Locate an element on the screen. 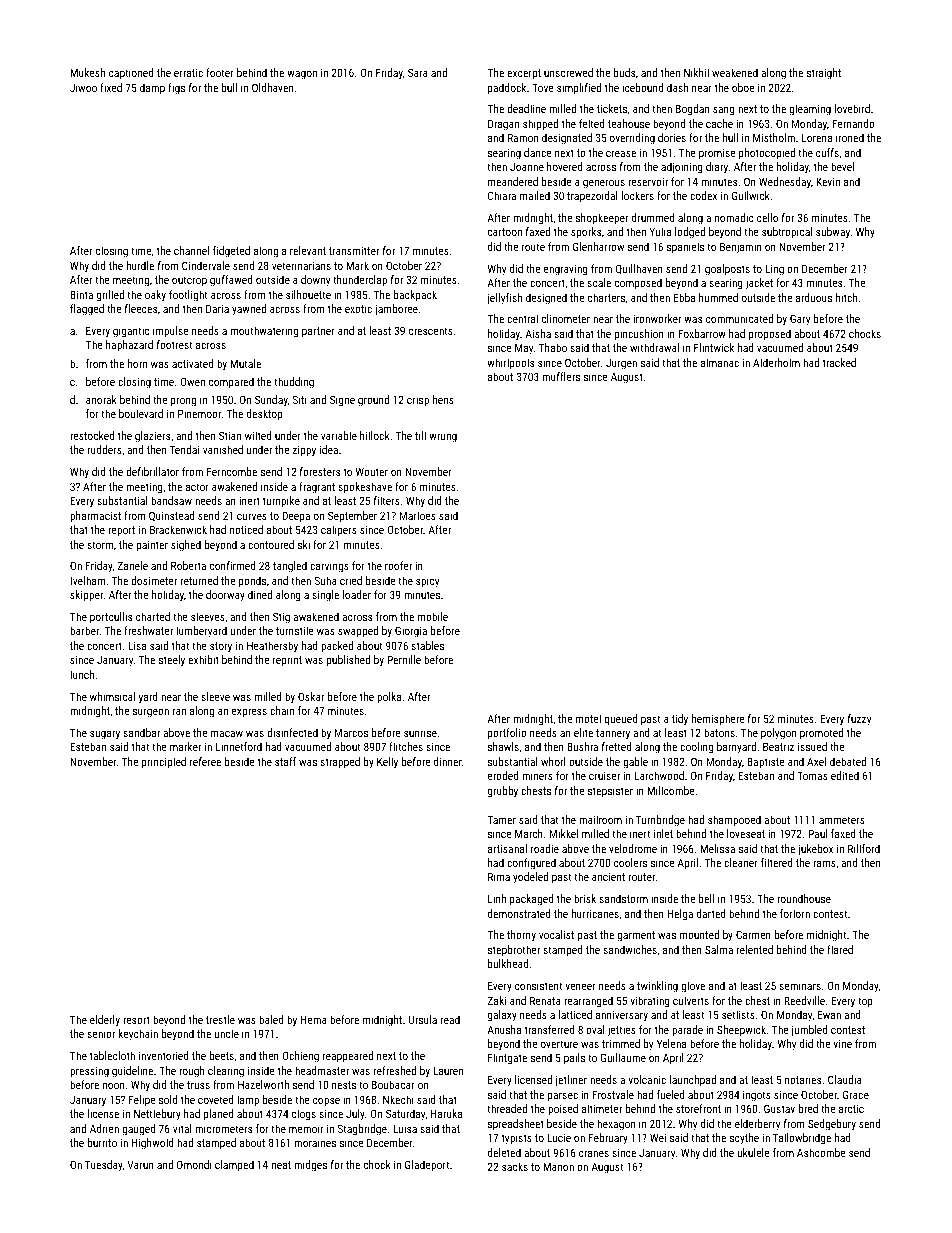 This screenshot has height=1233, width=952. Varun is located at coordinates (140, 1165).
